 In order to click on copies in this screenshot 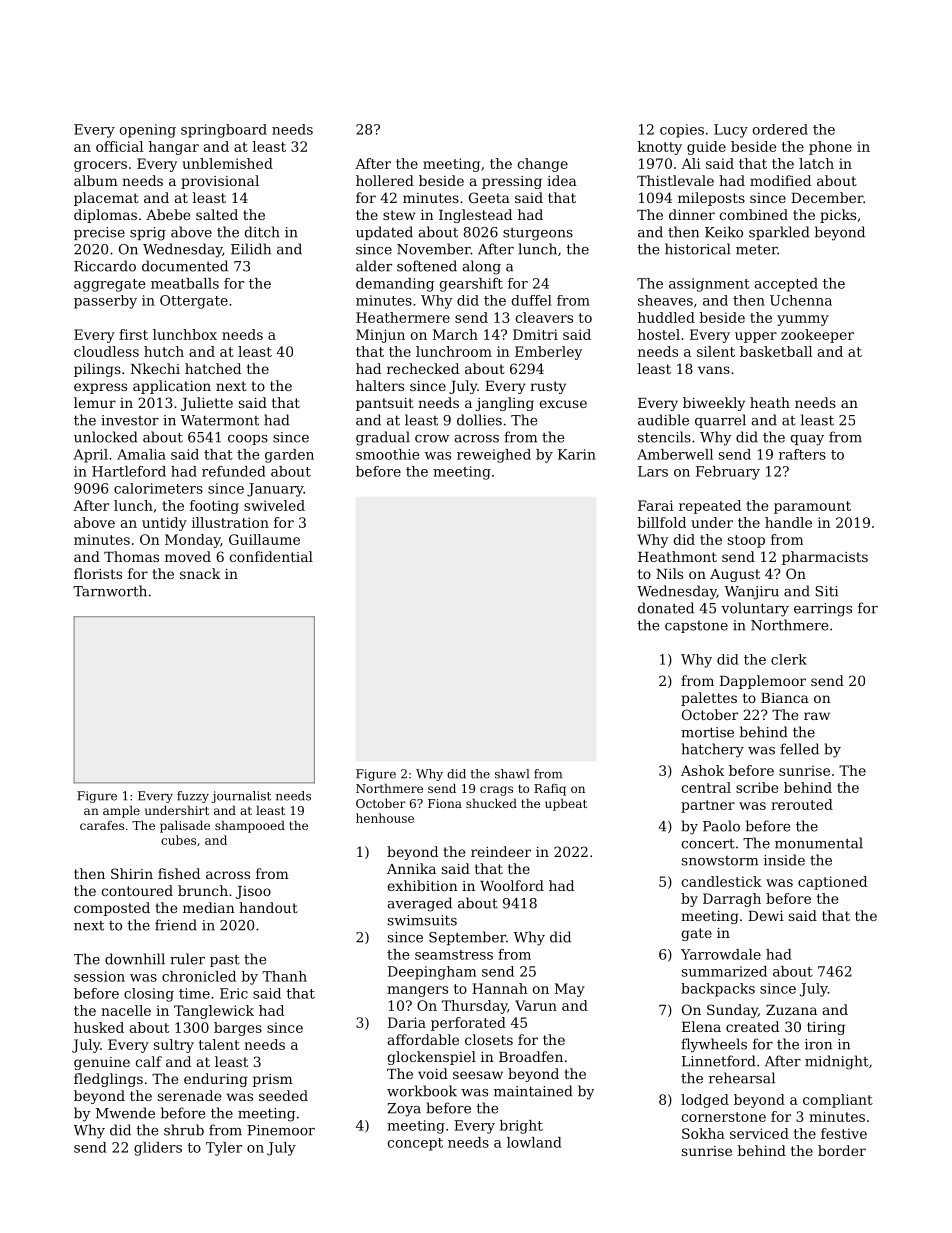, I will do `click(682, 131)`.
